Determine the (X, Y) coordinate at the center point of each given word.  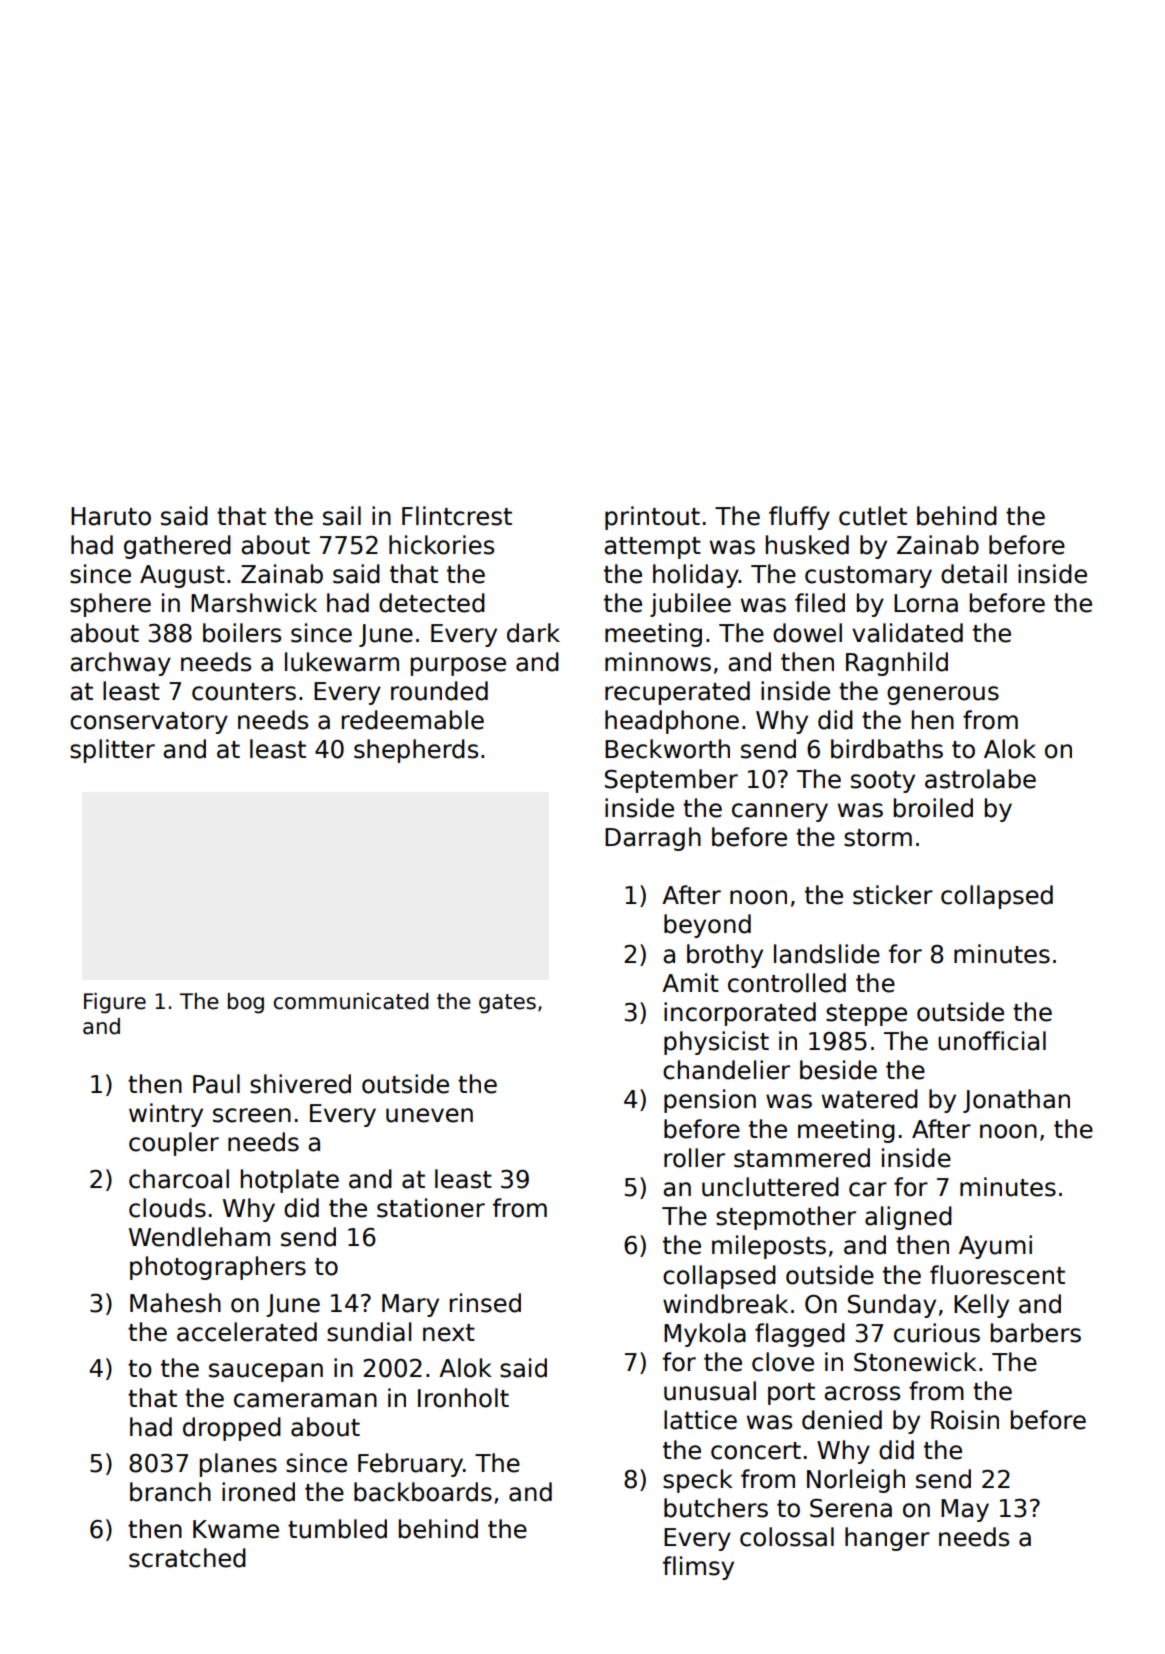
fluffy (799, 518)
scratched (187, 1558)
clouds (167, 1208)
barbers (1036, 1333)
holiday (696, 576)
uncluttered (770, 1187)
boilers (242, 633)
